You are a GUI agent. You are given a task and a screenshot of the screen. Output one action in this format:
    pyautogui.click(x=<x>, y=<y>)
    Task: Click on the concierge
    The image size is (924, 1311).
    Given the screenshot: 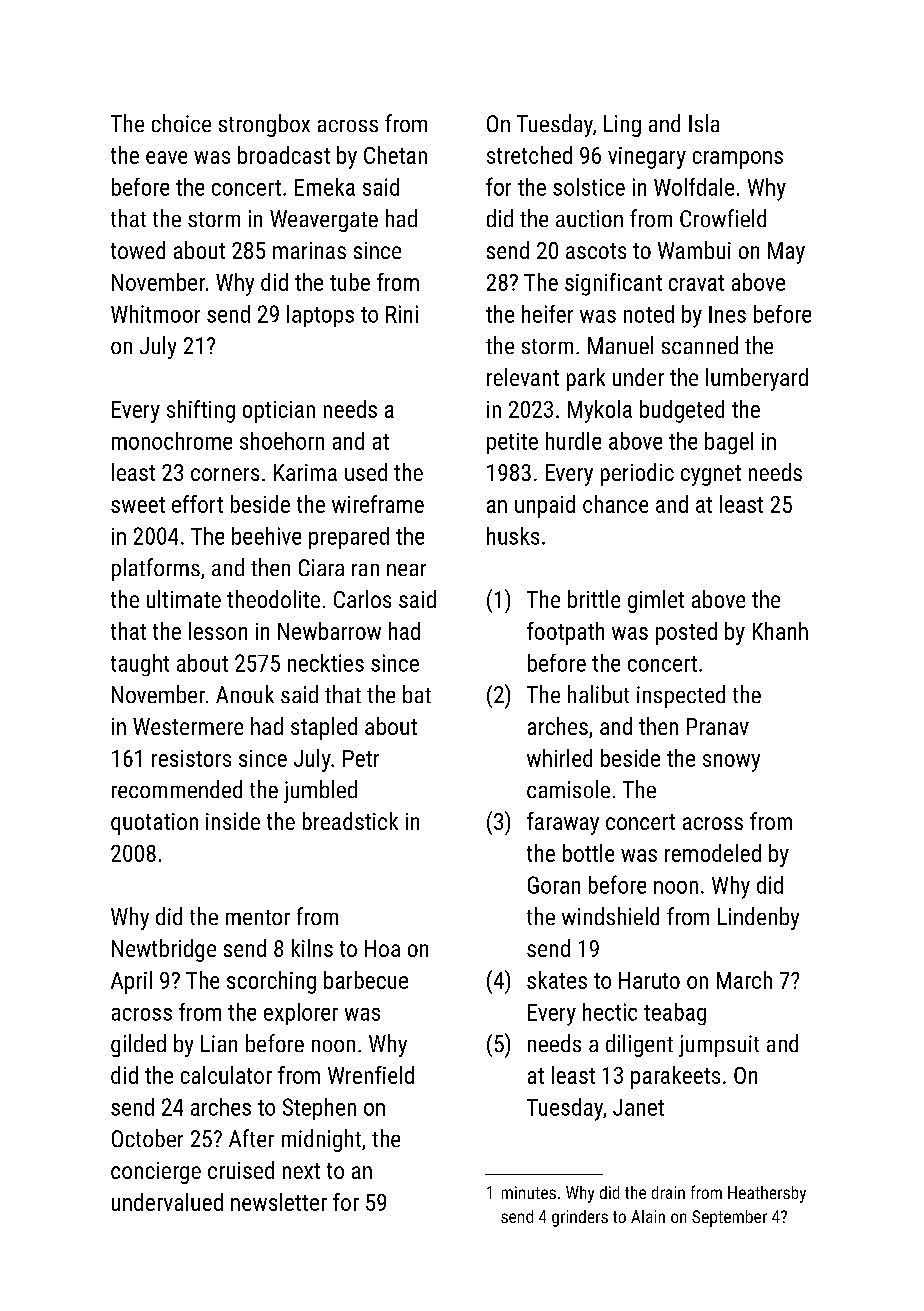 What is the action you would take?
    pyautogui.click(x=156, y=1173)
